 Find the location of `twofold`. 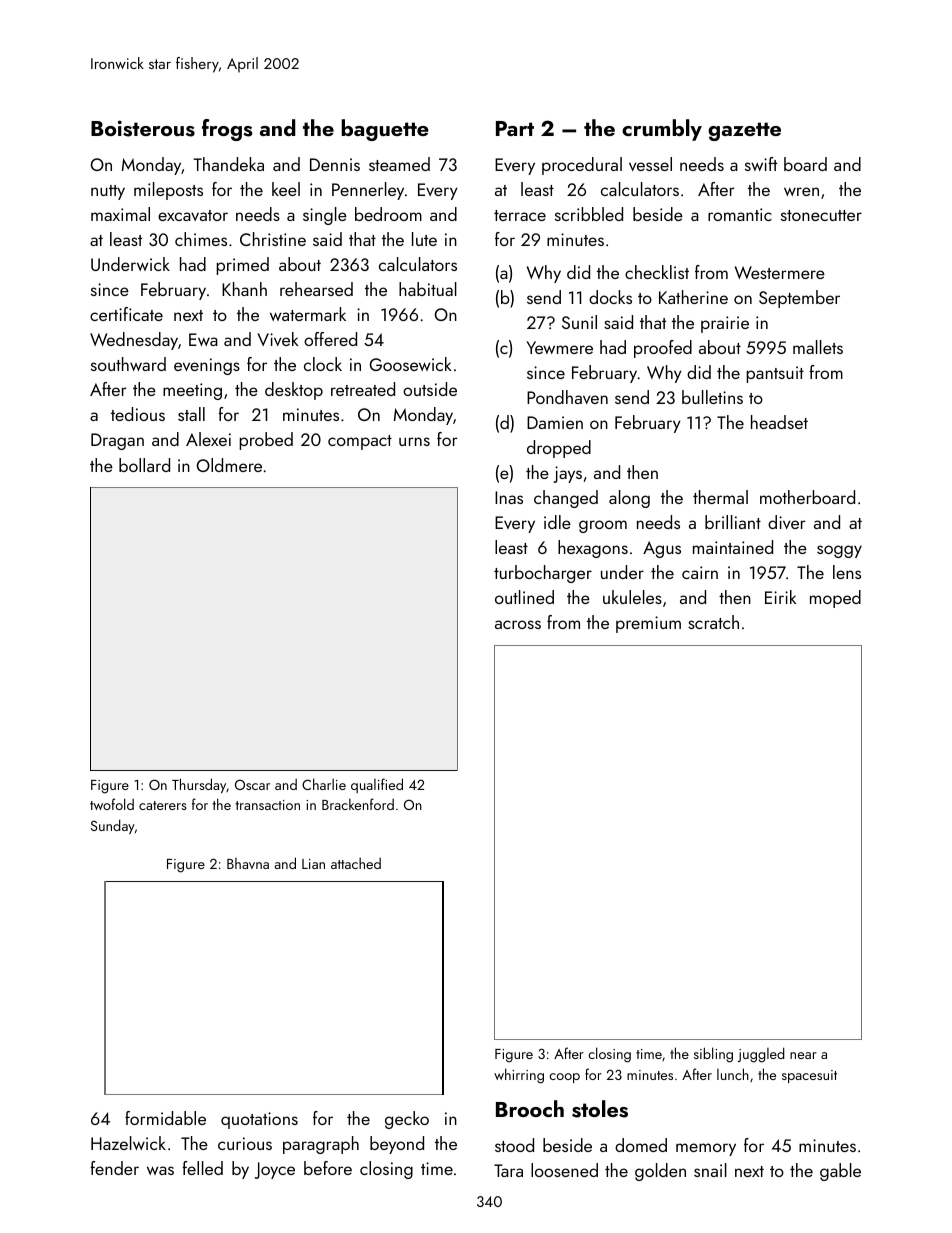

twofold is located at coordinates (112, 804).
